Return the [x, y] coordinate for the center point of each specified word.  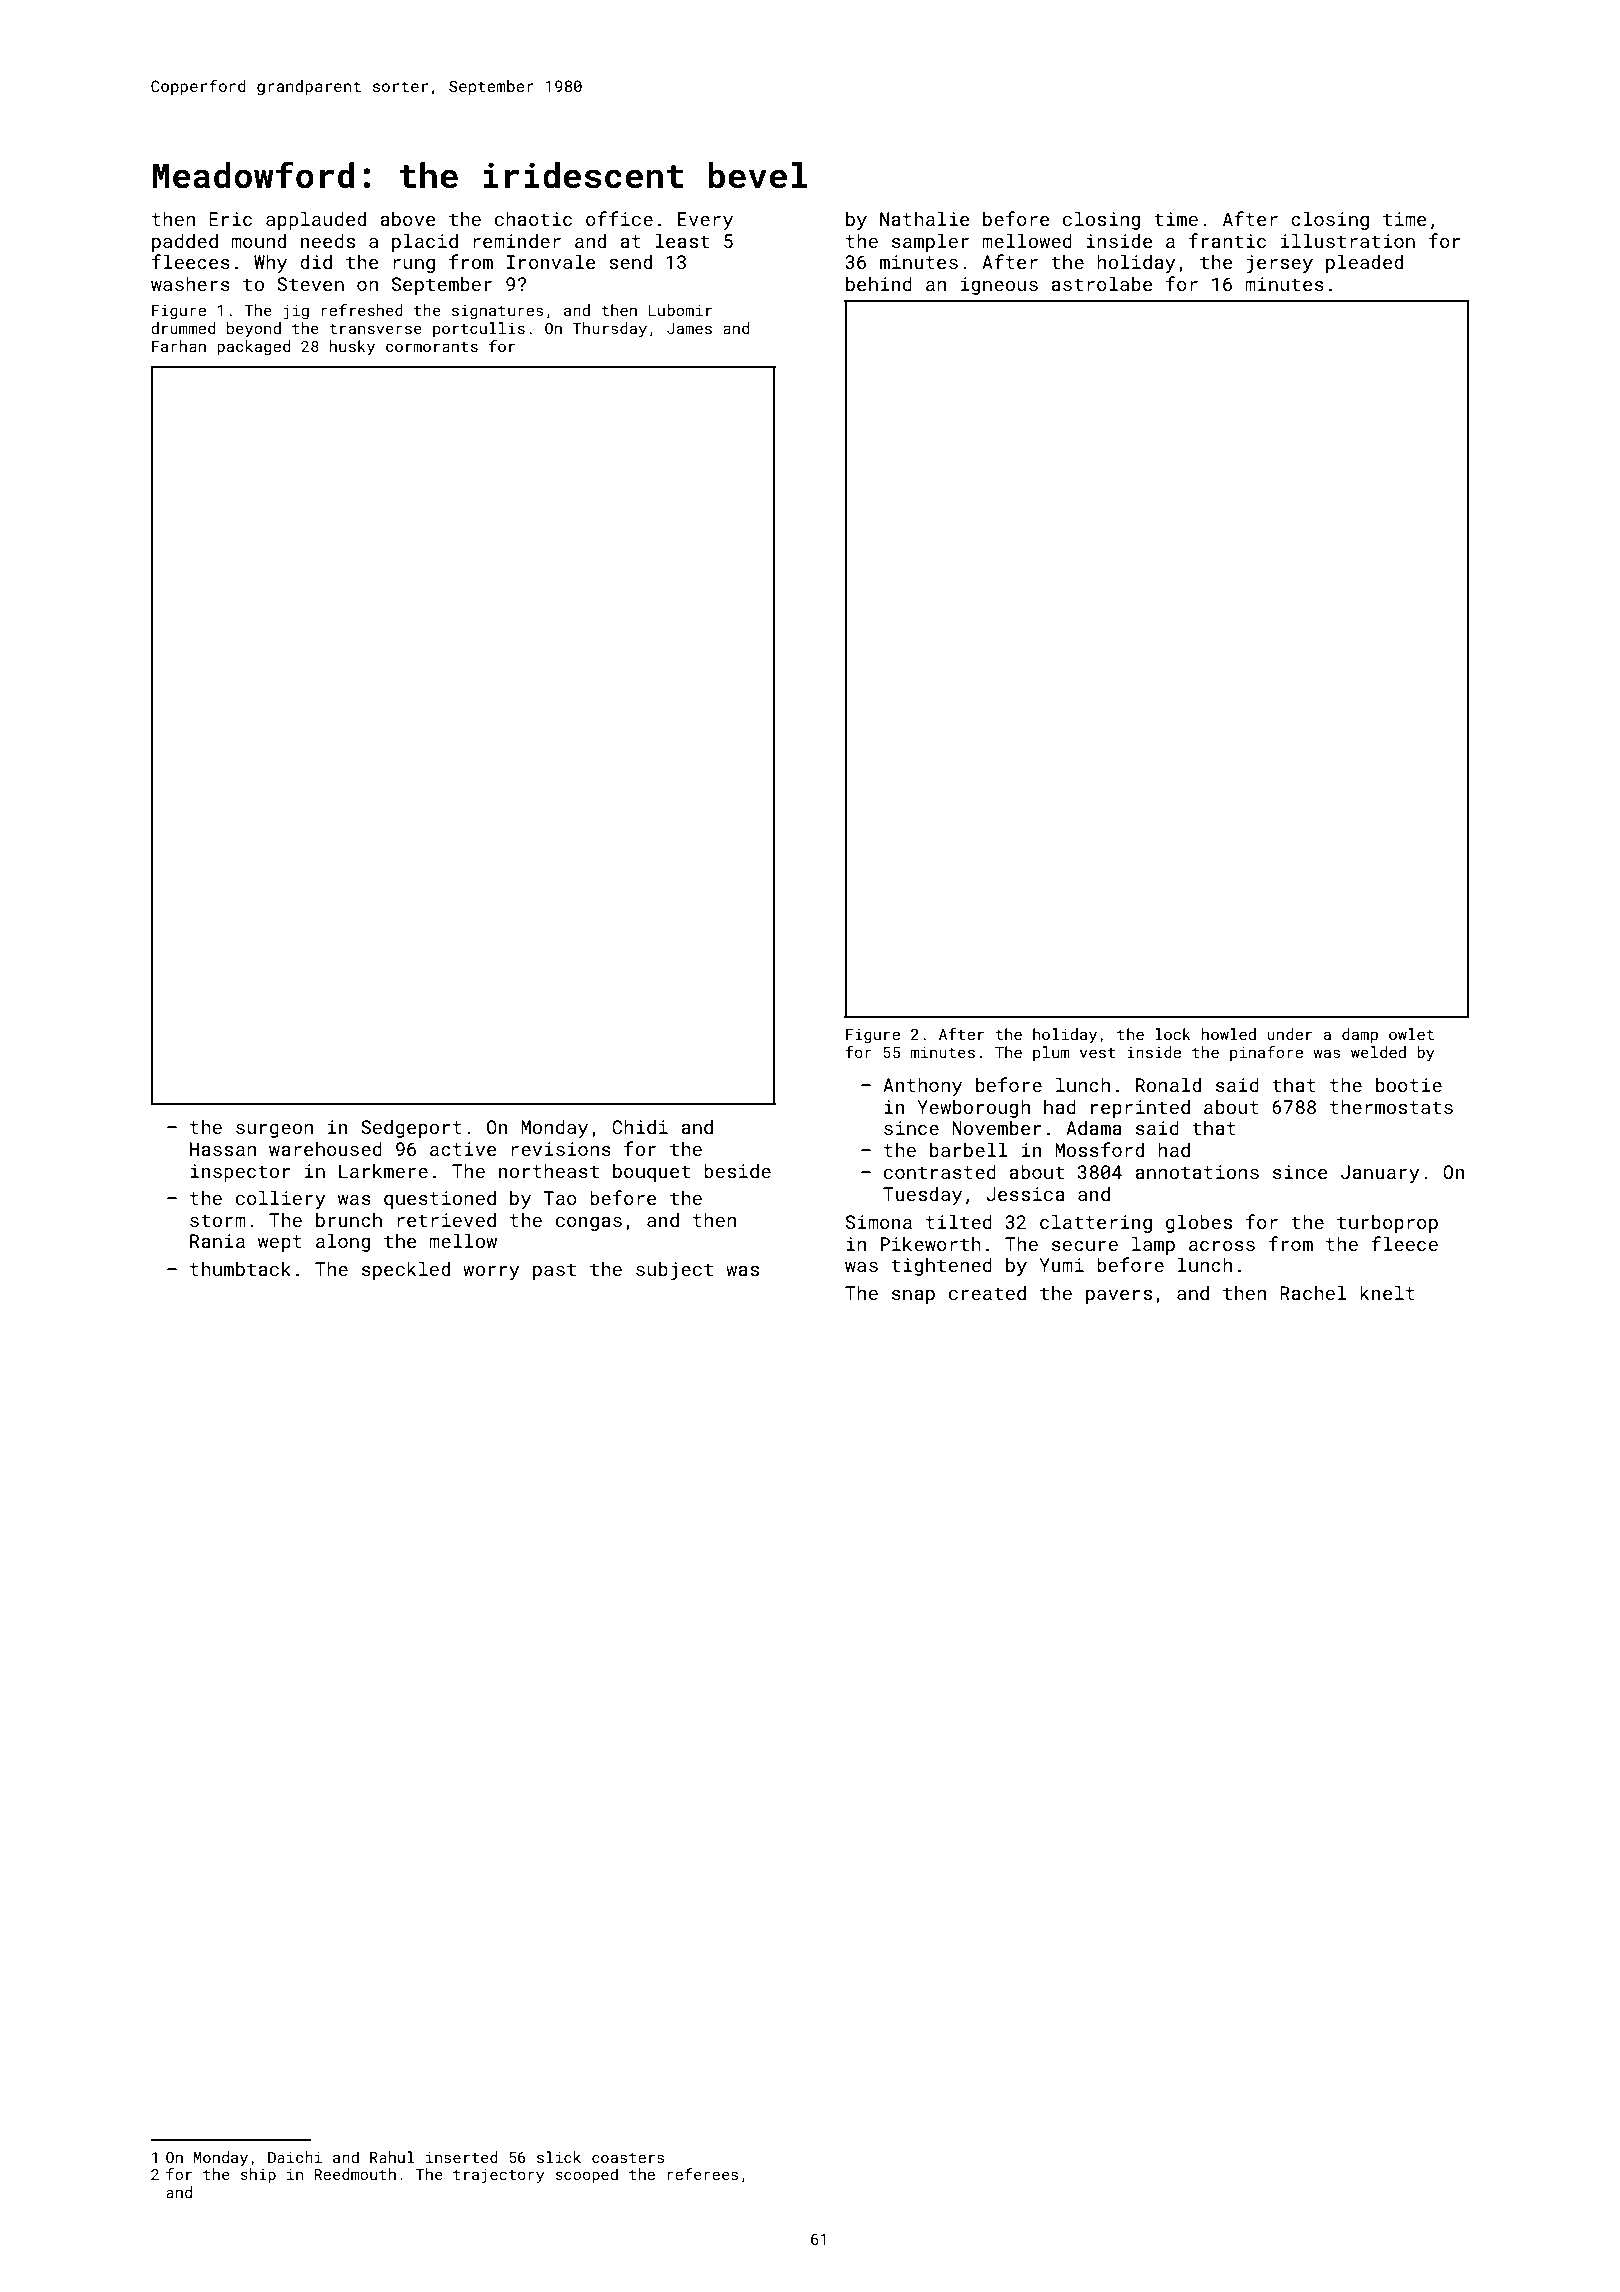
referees [702, 2174]
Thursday [610, 330]
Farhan [179, 346]
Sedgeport [411, 1128]
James [689, 328]
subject [674, 1270]
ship [258, 2175]
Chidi [640, 1126]
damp [1360, 1035]
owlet [1411, 1034]
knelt [1387, 1292]
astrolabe [1101, 283]
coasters [628, 2158]
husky [352, 348]
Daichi [295, 2157]
